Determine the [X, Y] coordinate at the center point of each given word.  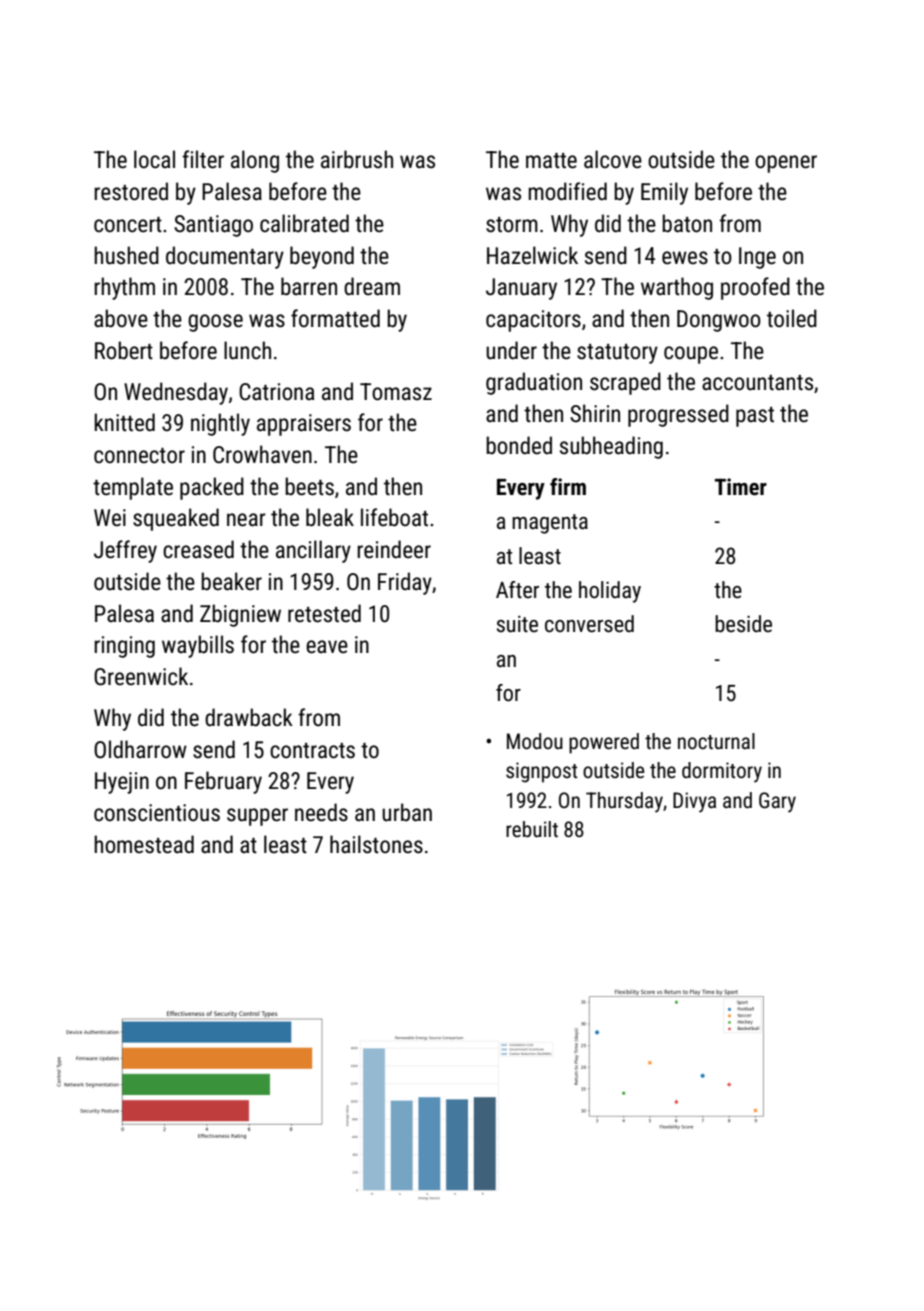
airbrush [357, 159]
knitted [124, 422]
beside [743, 624]
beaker [231, 581]
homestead [144, 844]
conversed [589, 624]
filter [203, 159]
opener [786, 164]
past [755, 417]
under [511, 350]
